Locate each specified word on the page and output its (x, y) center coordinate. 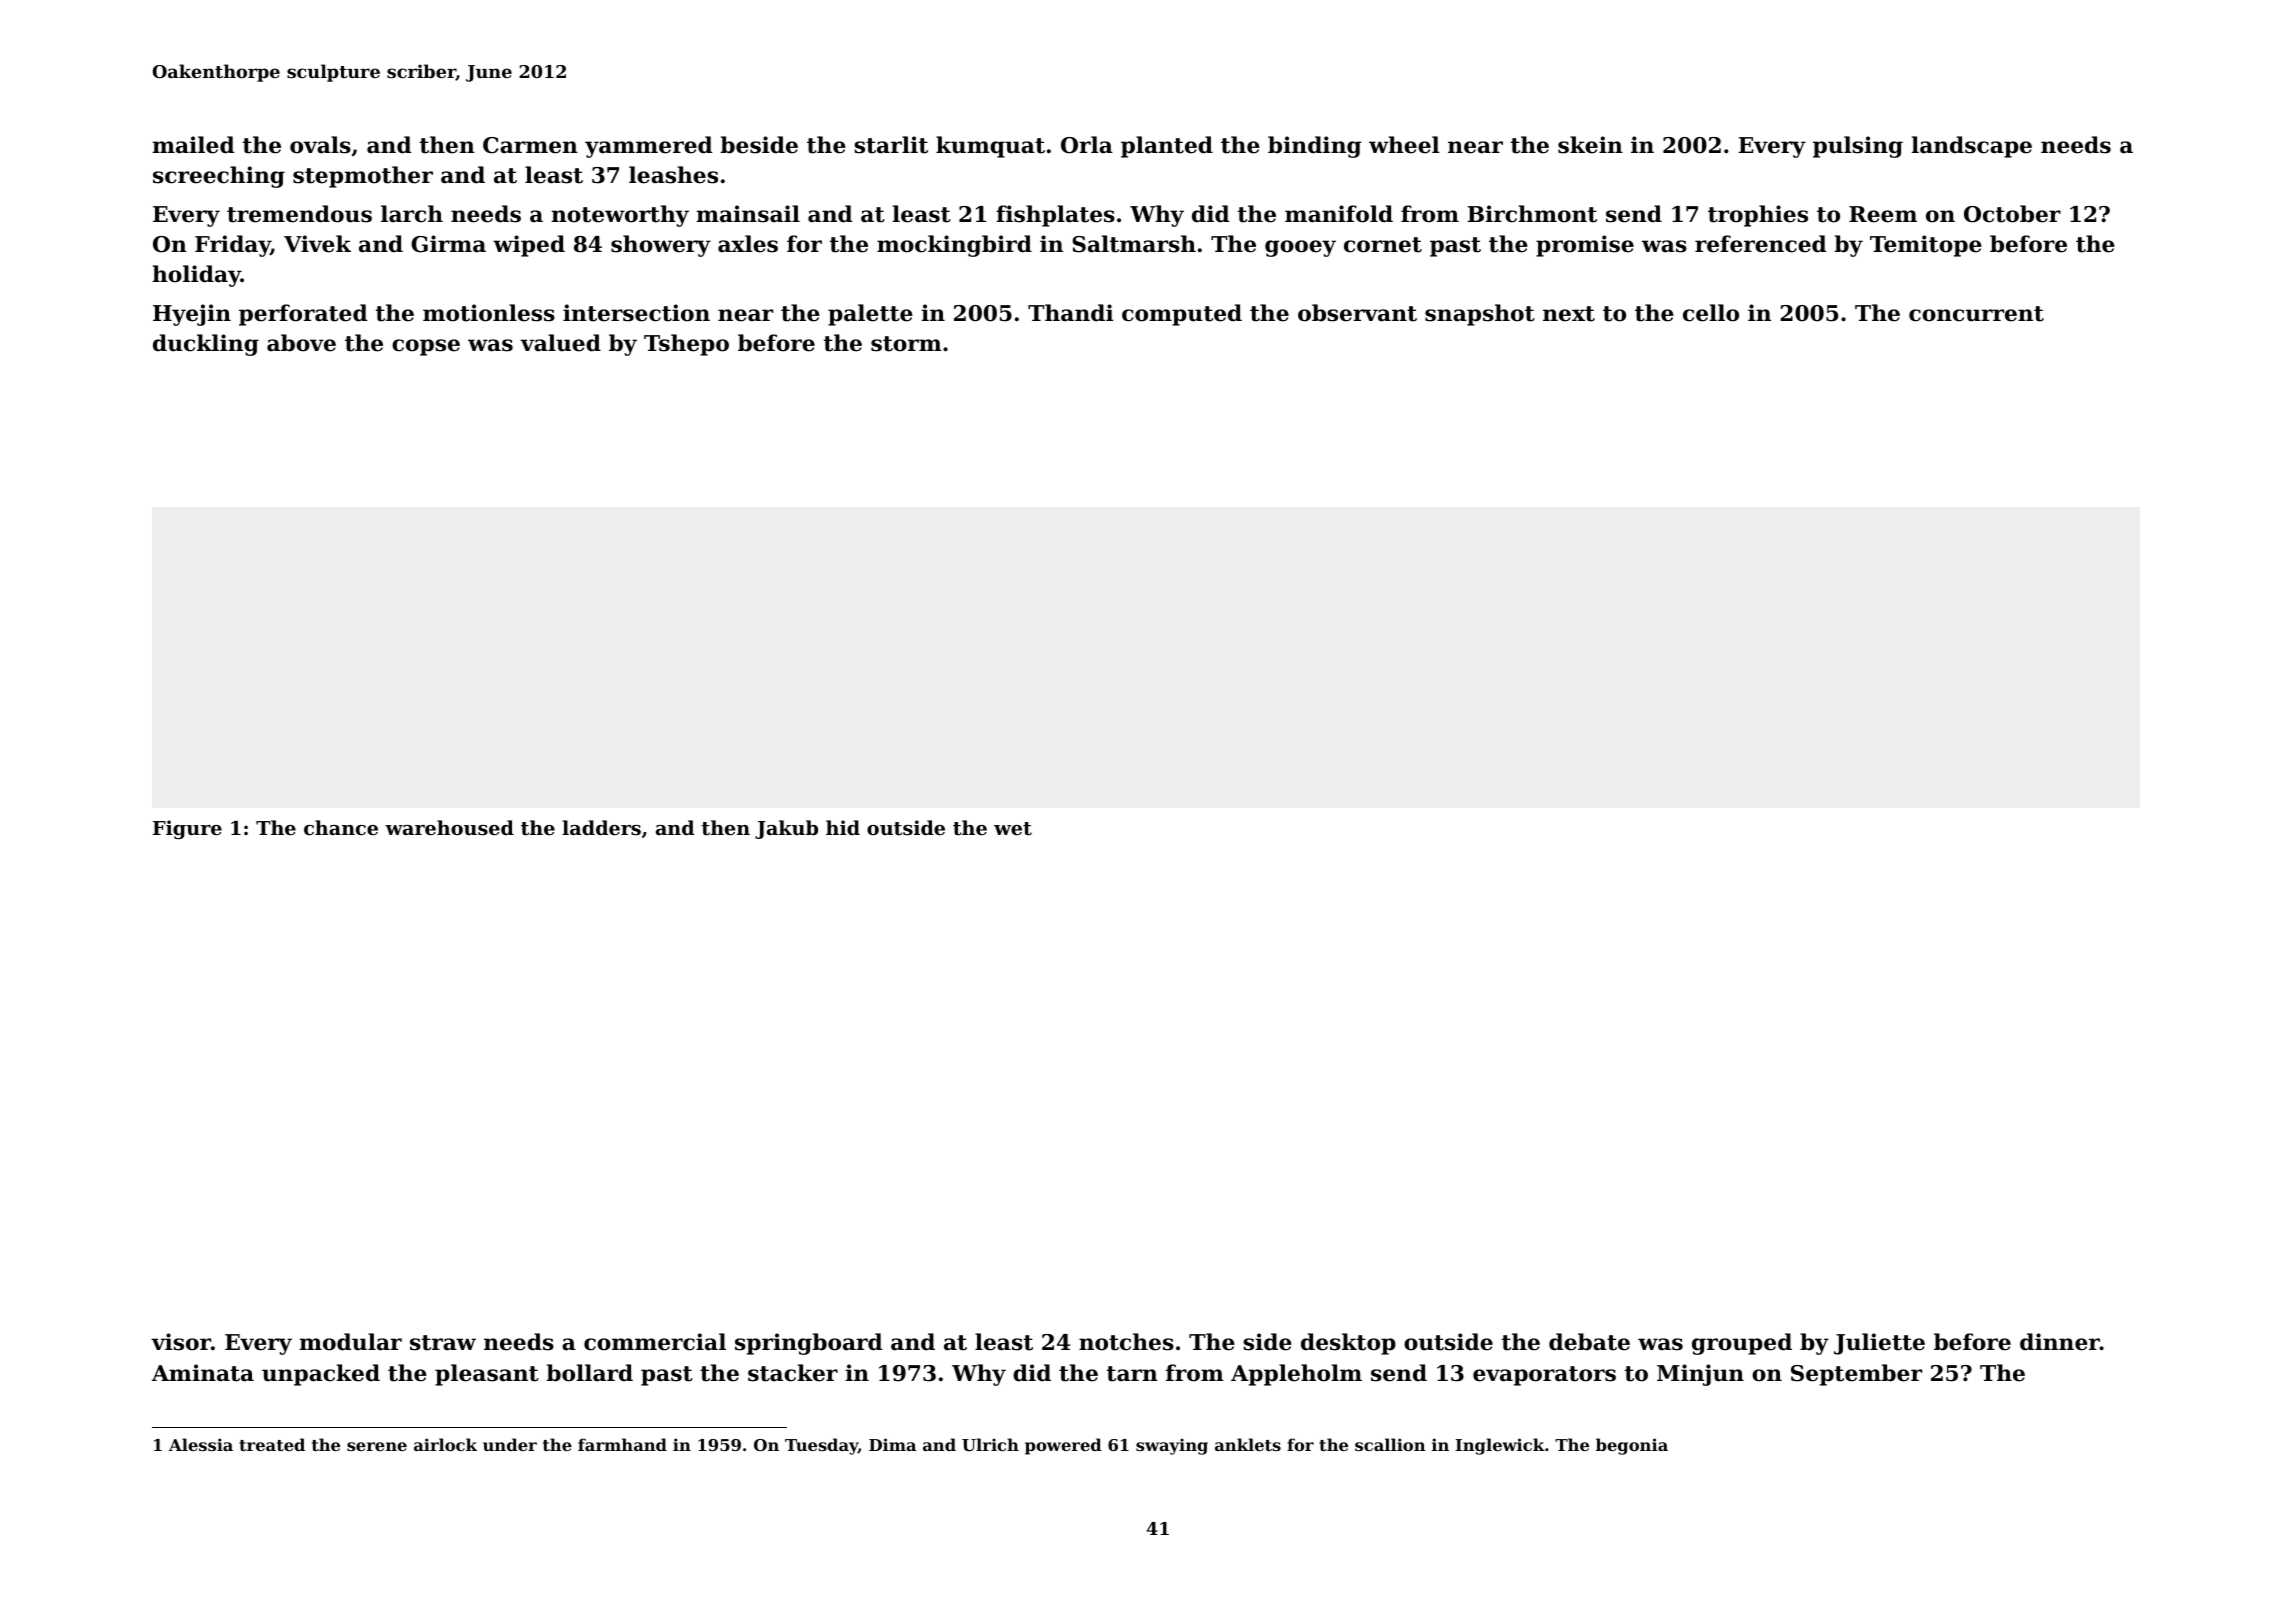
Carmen (530, 145)
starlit (891, 145)
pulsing (1858, 147)
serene (377, 1446)
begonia (1632, 1446)
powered (1063, 1446)
